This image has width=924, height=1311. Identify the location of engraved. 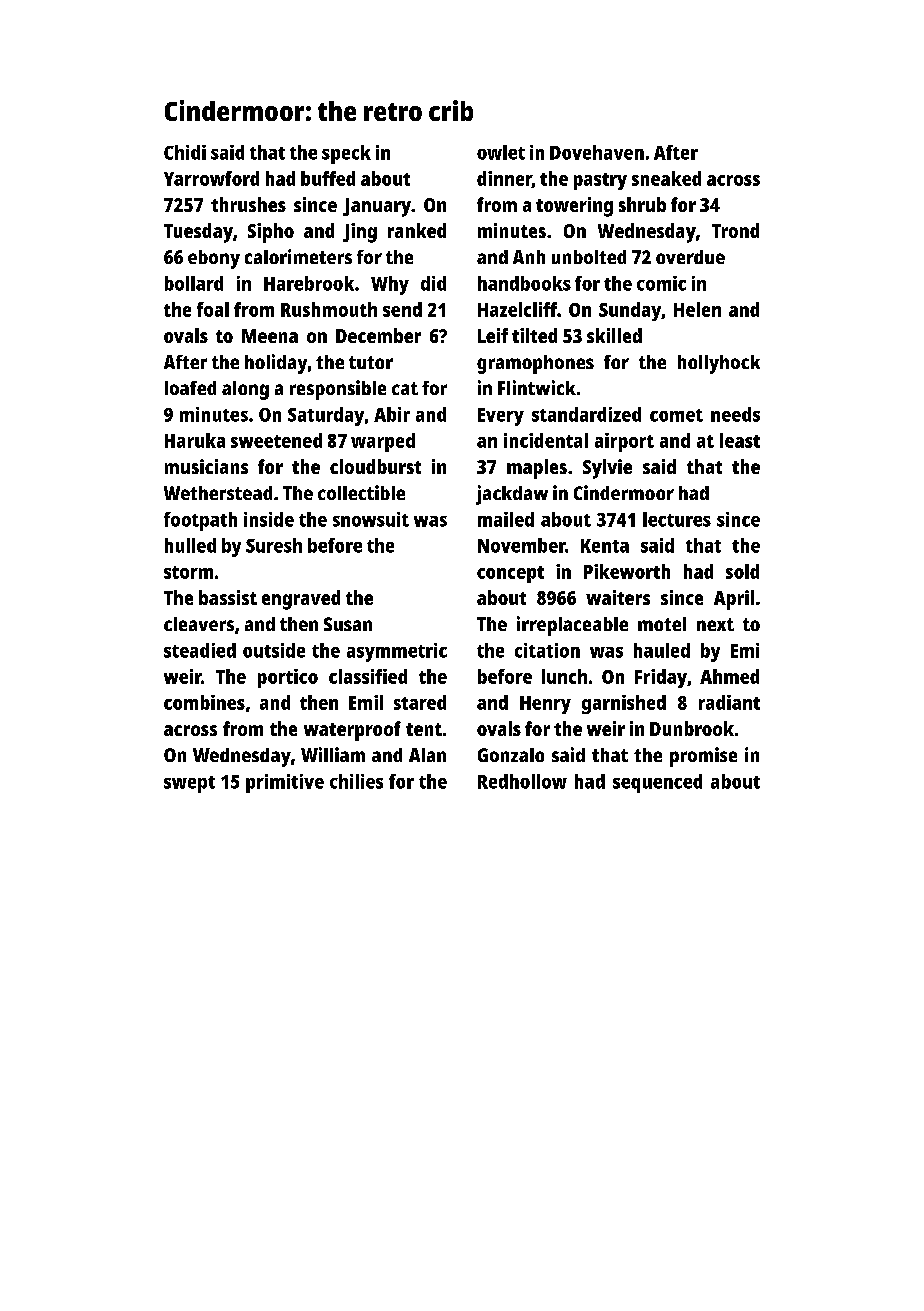
(301, 600).
